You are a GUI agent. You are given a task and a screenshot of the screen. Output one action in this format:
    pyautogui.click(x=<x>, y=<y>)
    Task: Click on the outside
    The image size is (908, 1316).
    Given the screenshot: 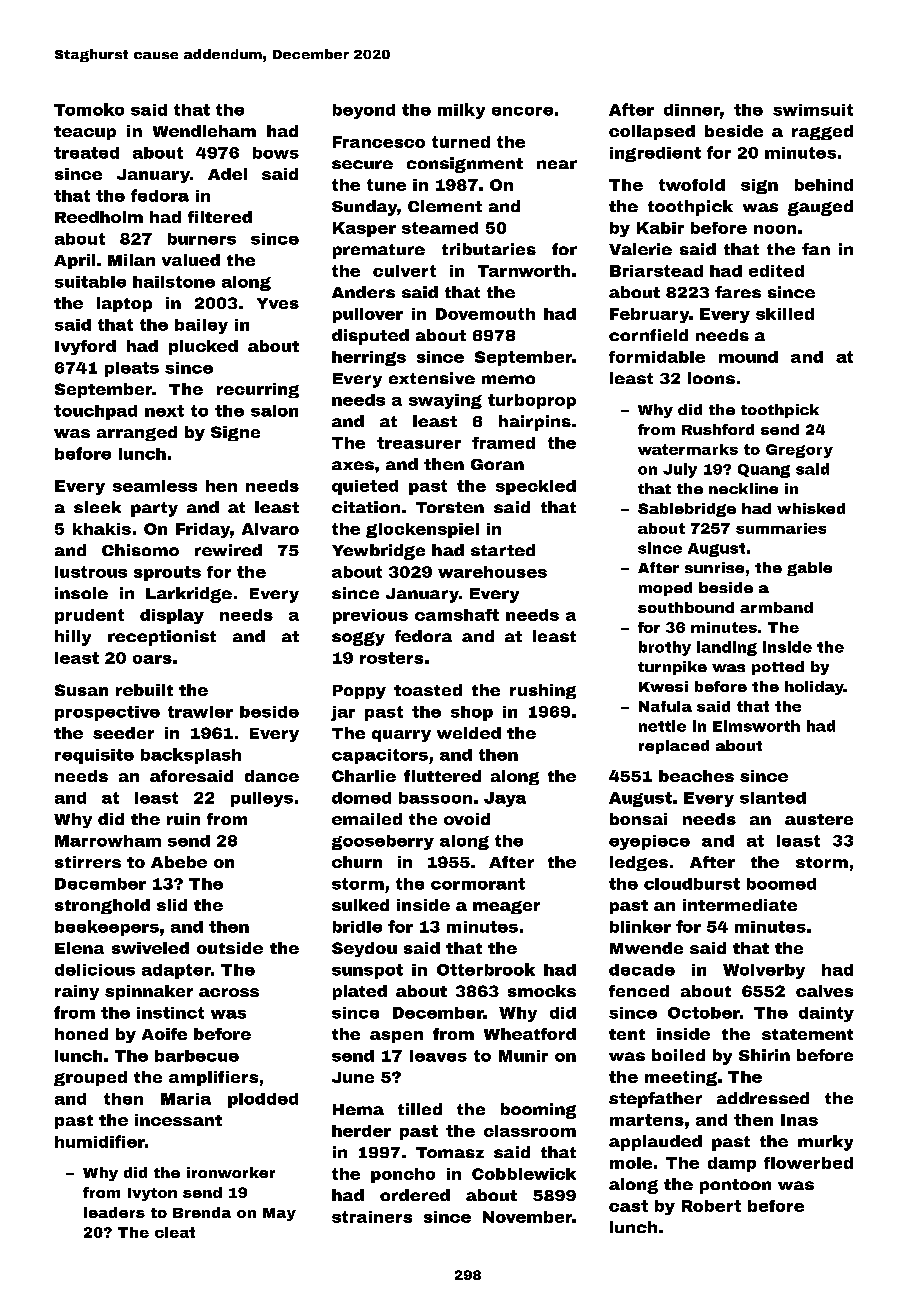 What is the action you would take?
    pyautogui.click(x=230, y=948)
